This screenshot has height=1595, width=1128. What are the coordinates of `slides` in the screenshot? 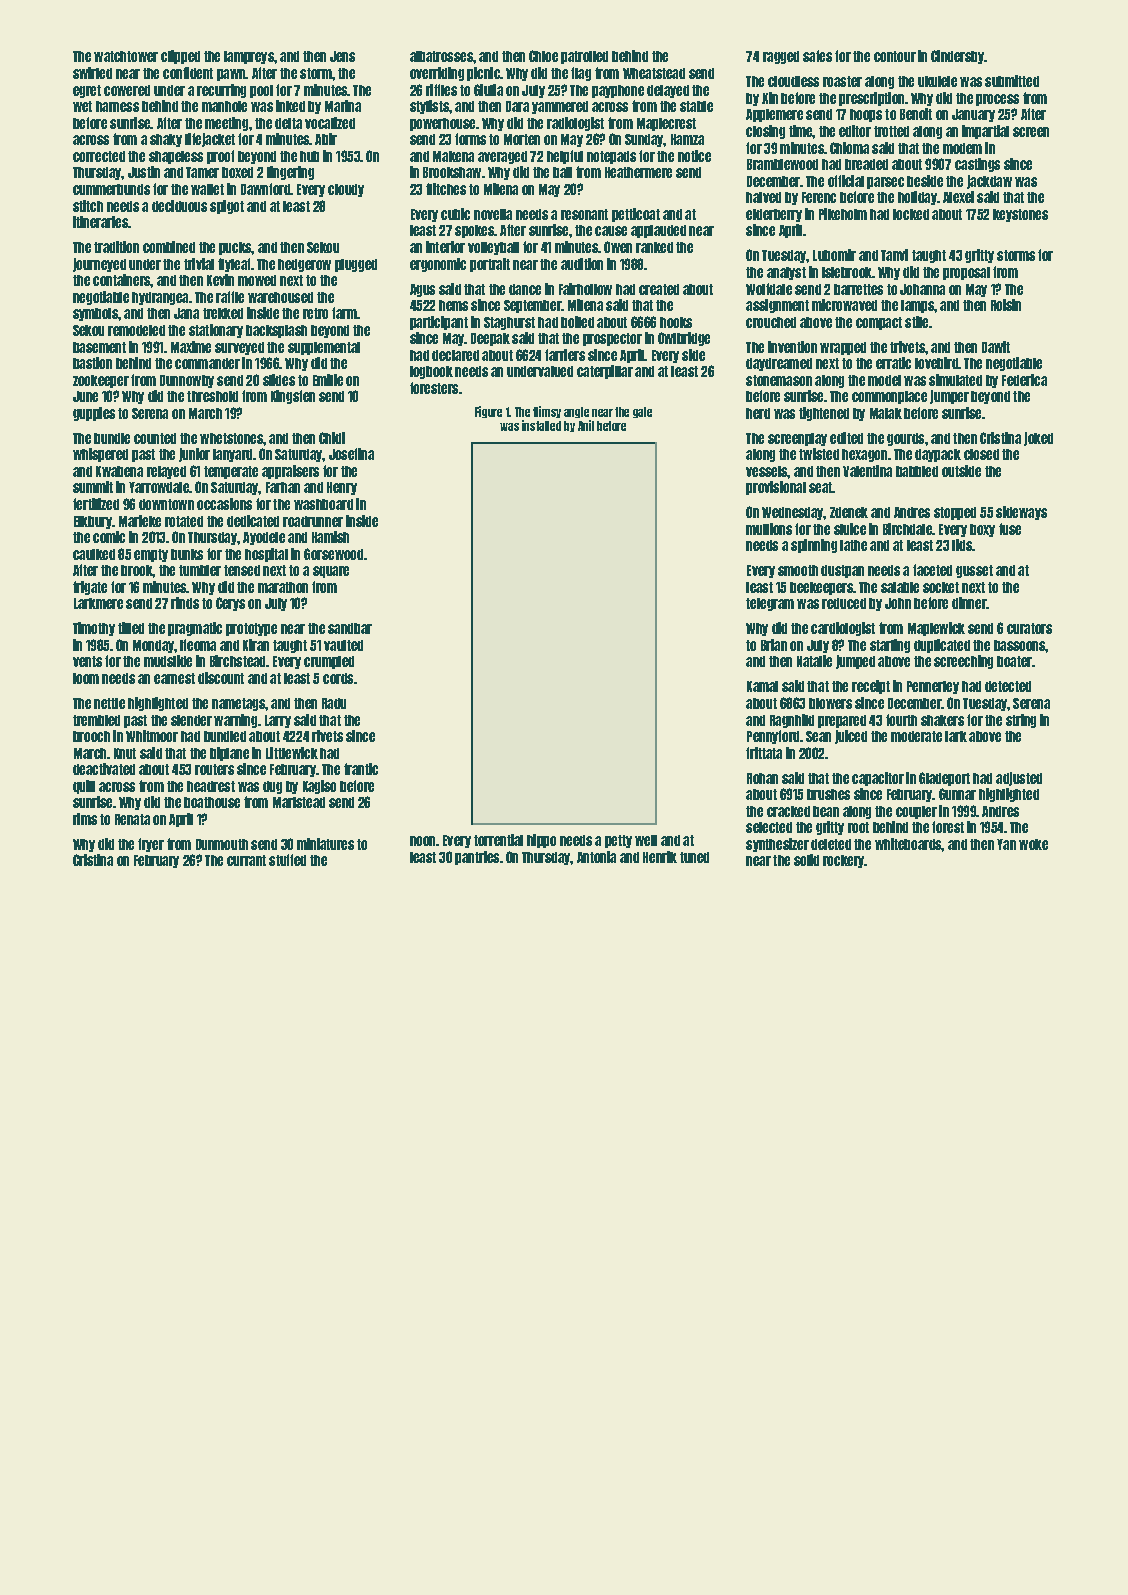 It's located at (279, 380).
